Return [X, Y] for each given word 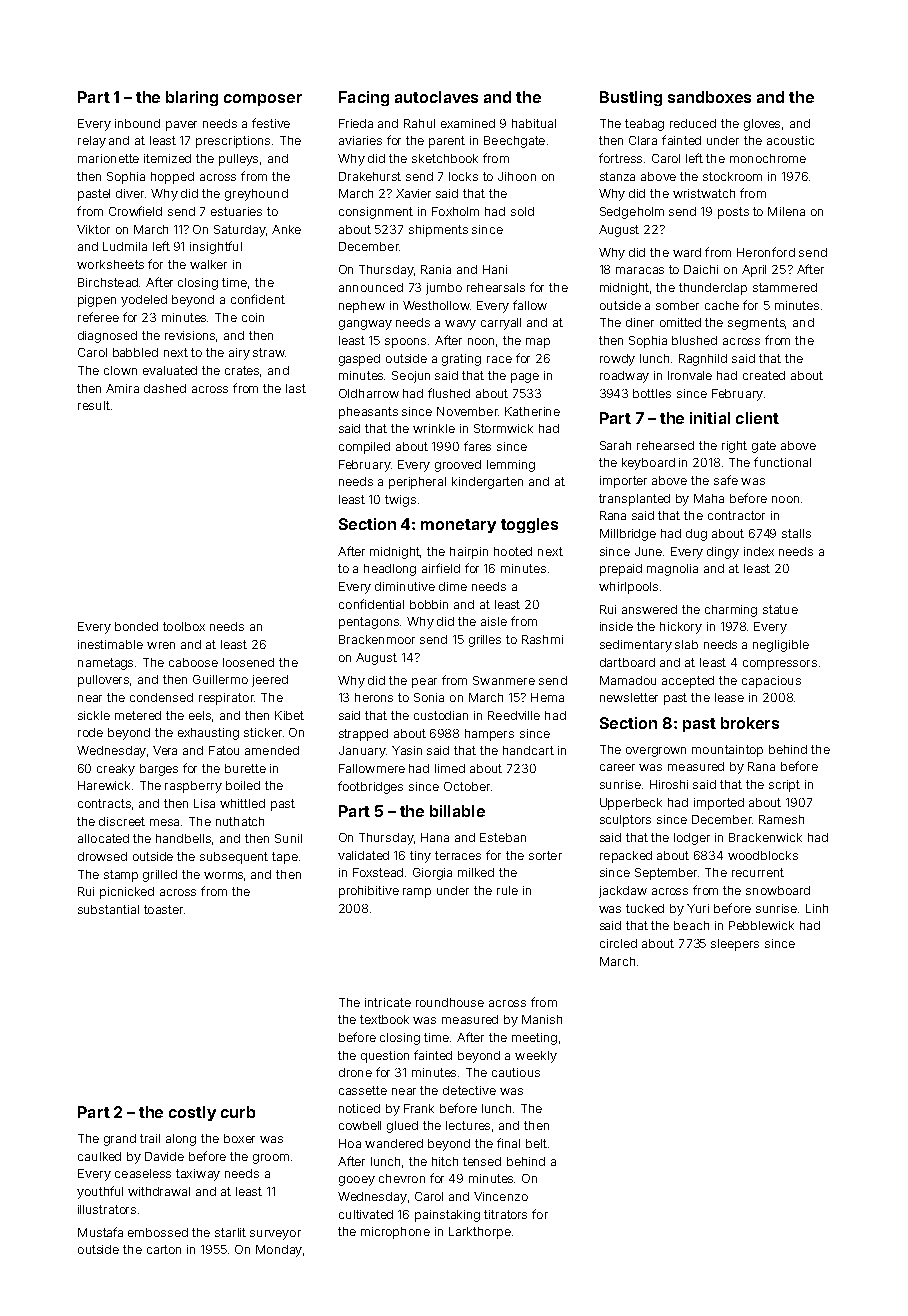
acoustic [790, 140]
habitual [534, 123]
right [734, 447]
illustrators [107, 1209]
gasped [359, 360]
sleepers [735, 945]
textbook [384, 1019]
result [94, 405]
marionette [108, 158]
